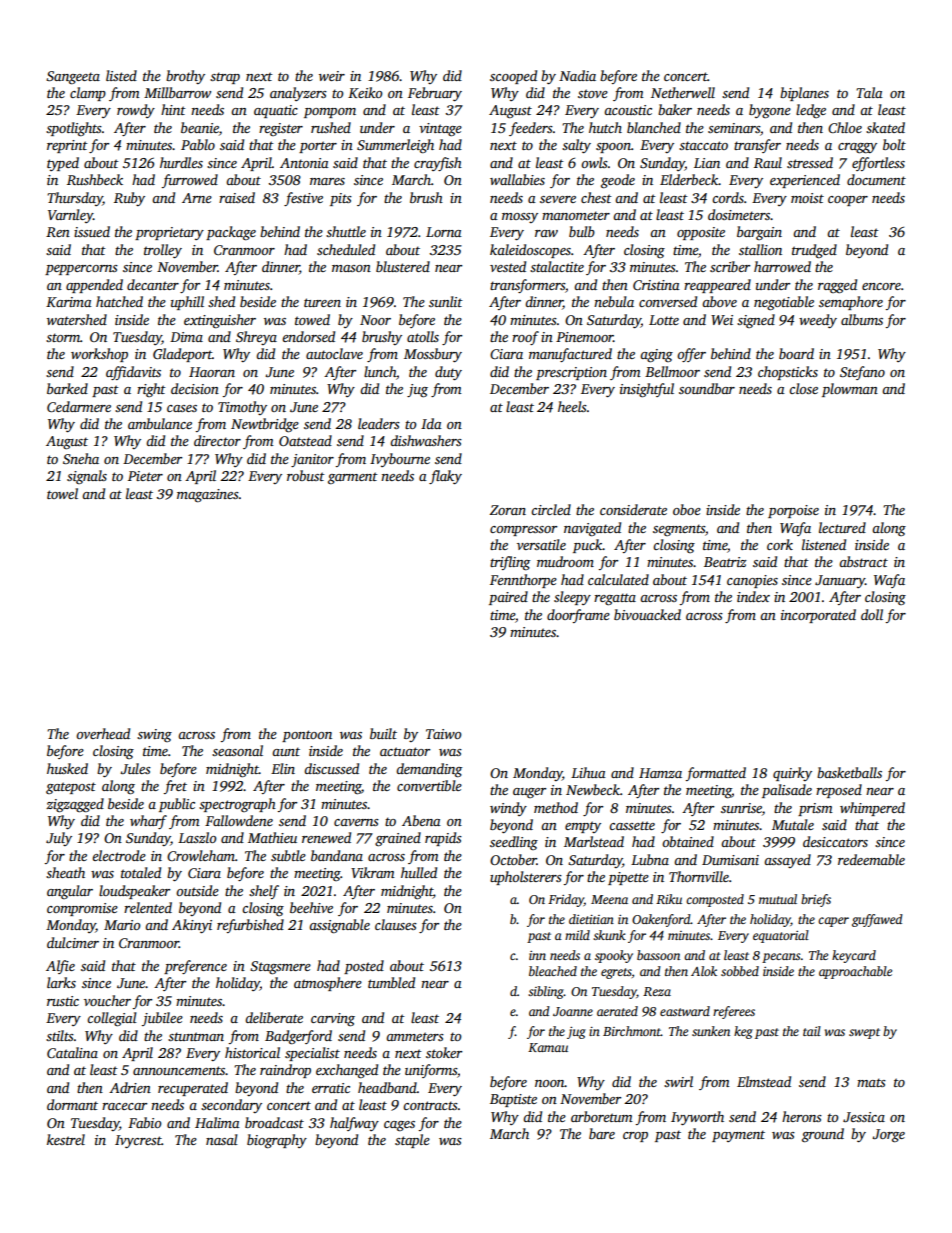 This page has width=952, height=1233. What do you see at coordinates (304, 163) in the page?
I see `Antonia` at bounding box center [304, 163].
